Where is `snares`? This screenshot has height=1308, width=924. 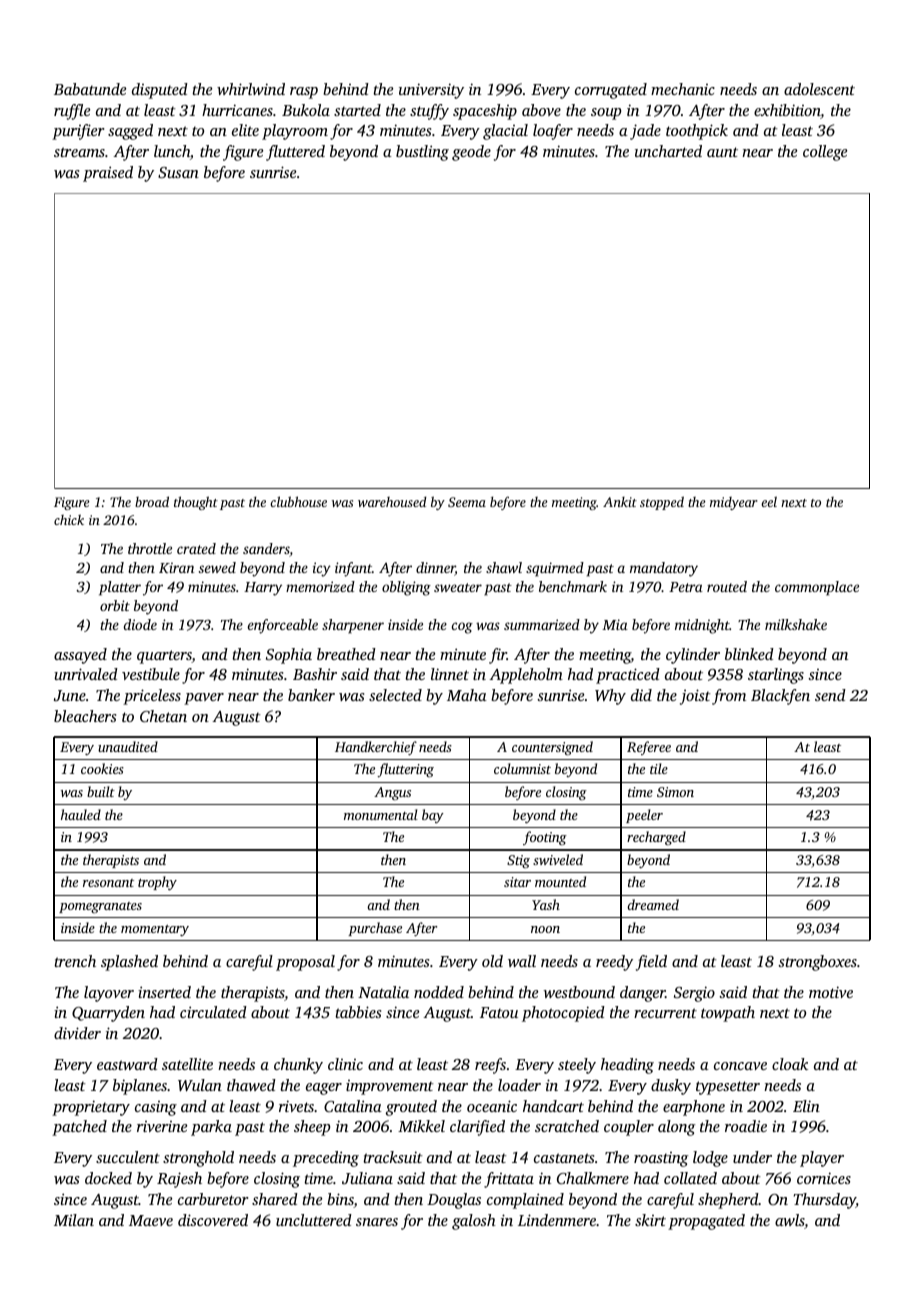
snares is located at coordinates (377, 1222).
